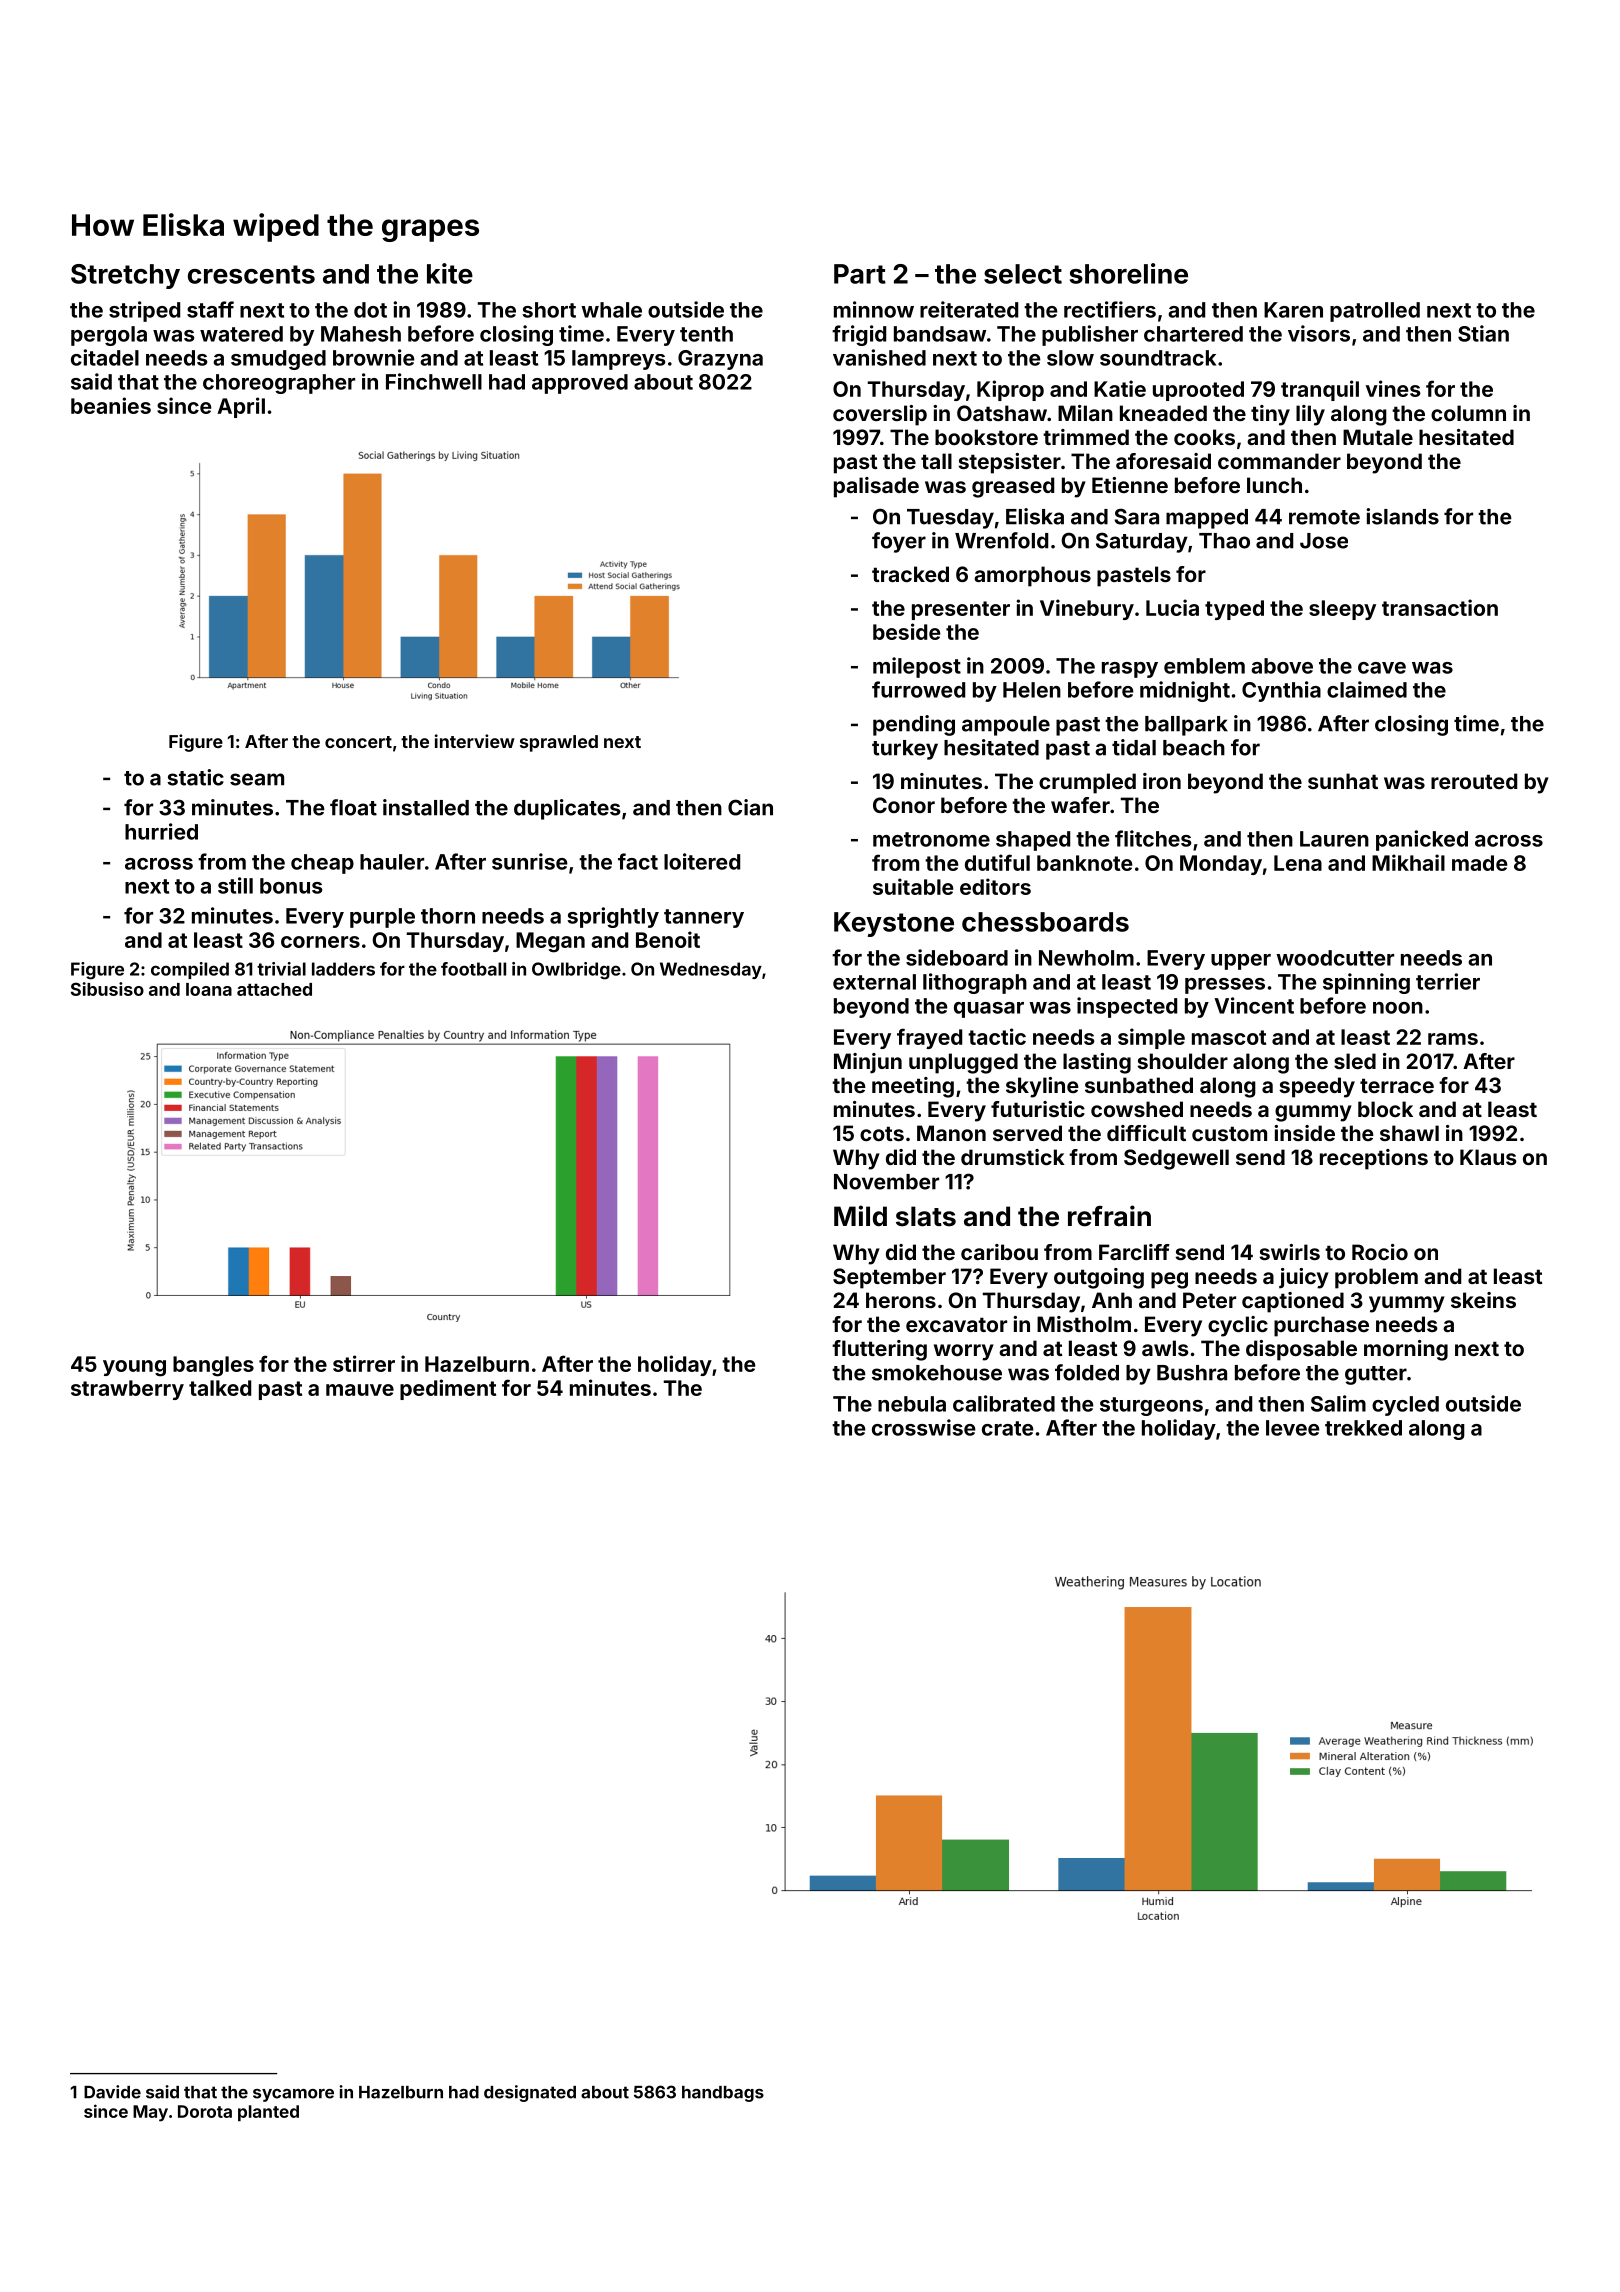 The width and height of the page is (1620, 2292). Describe the element at coordinates (1363, 1428) in the page. I see `trekked` at that location.
